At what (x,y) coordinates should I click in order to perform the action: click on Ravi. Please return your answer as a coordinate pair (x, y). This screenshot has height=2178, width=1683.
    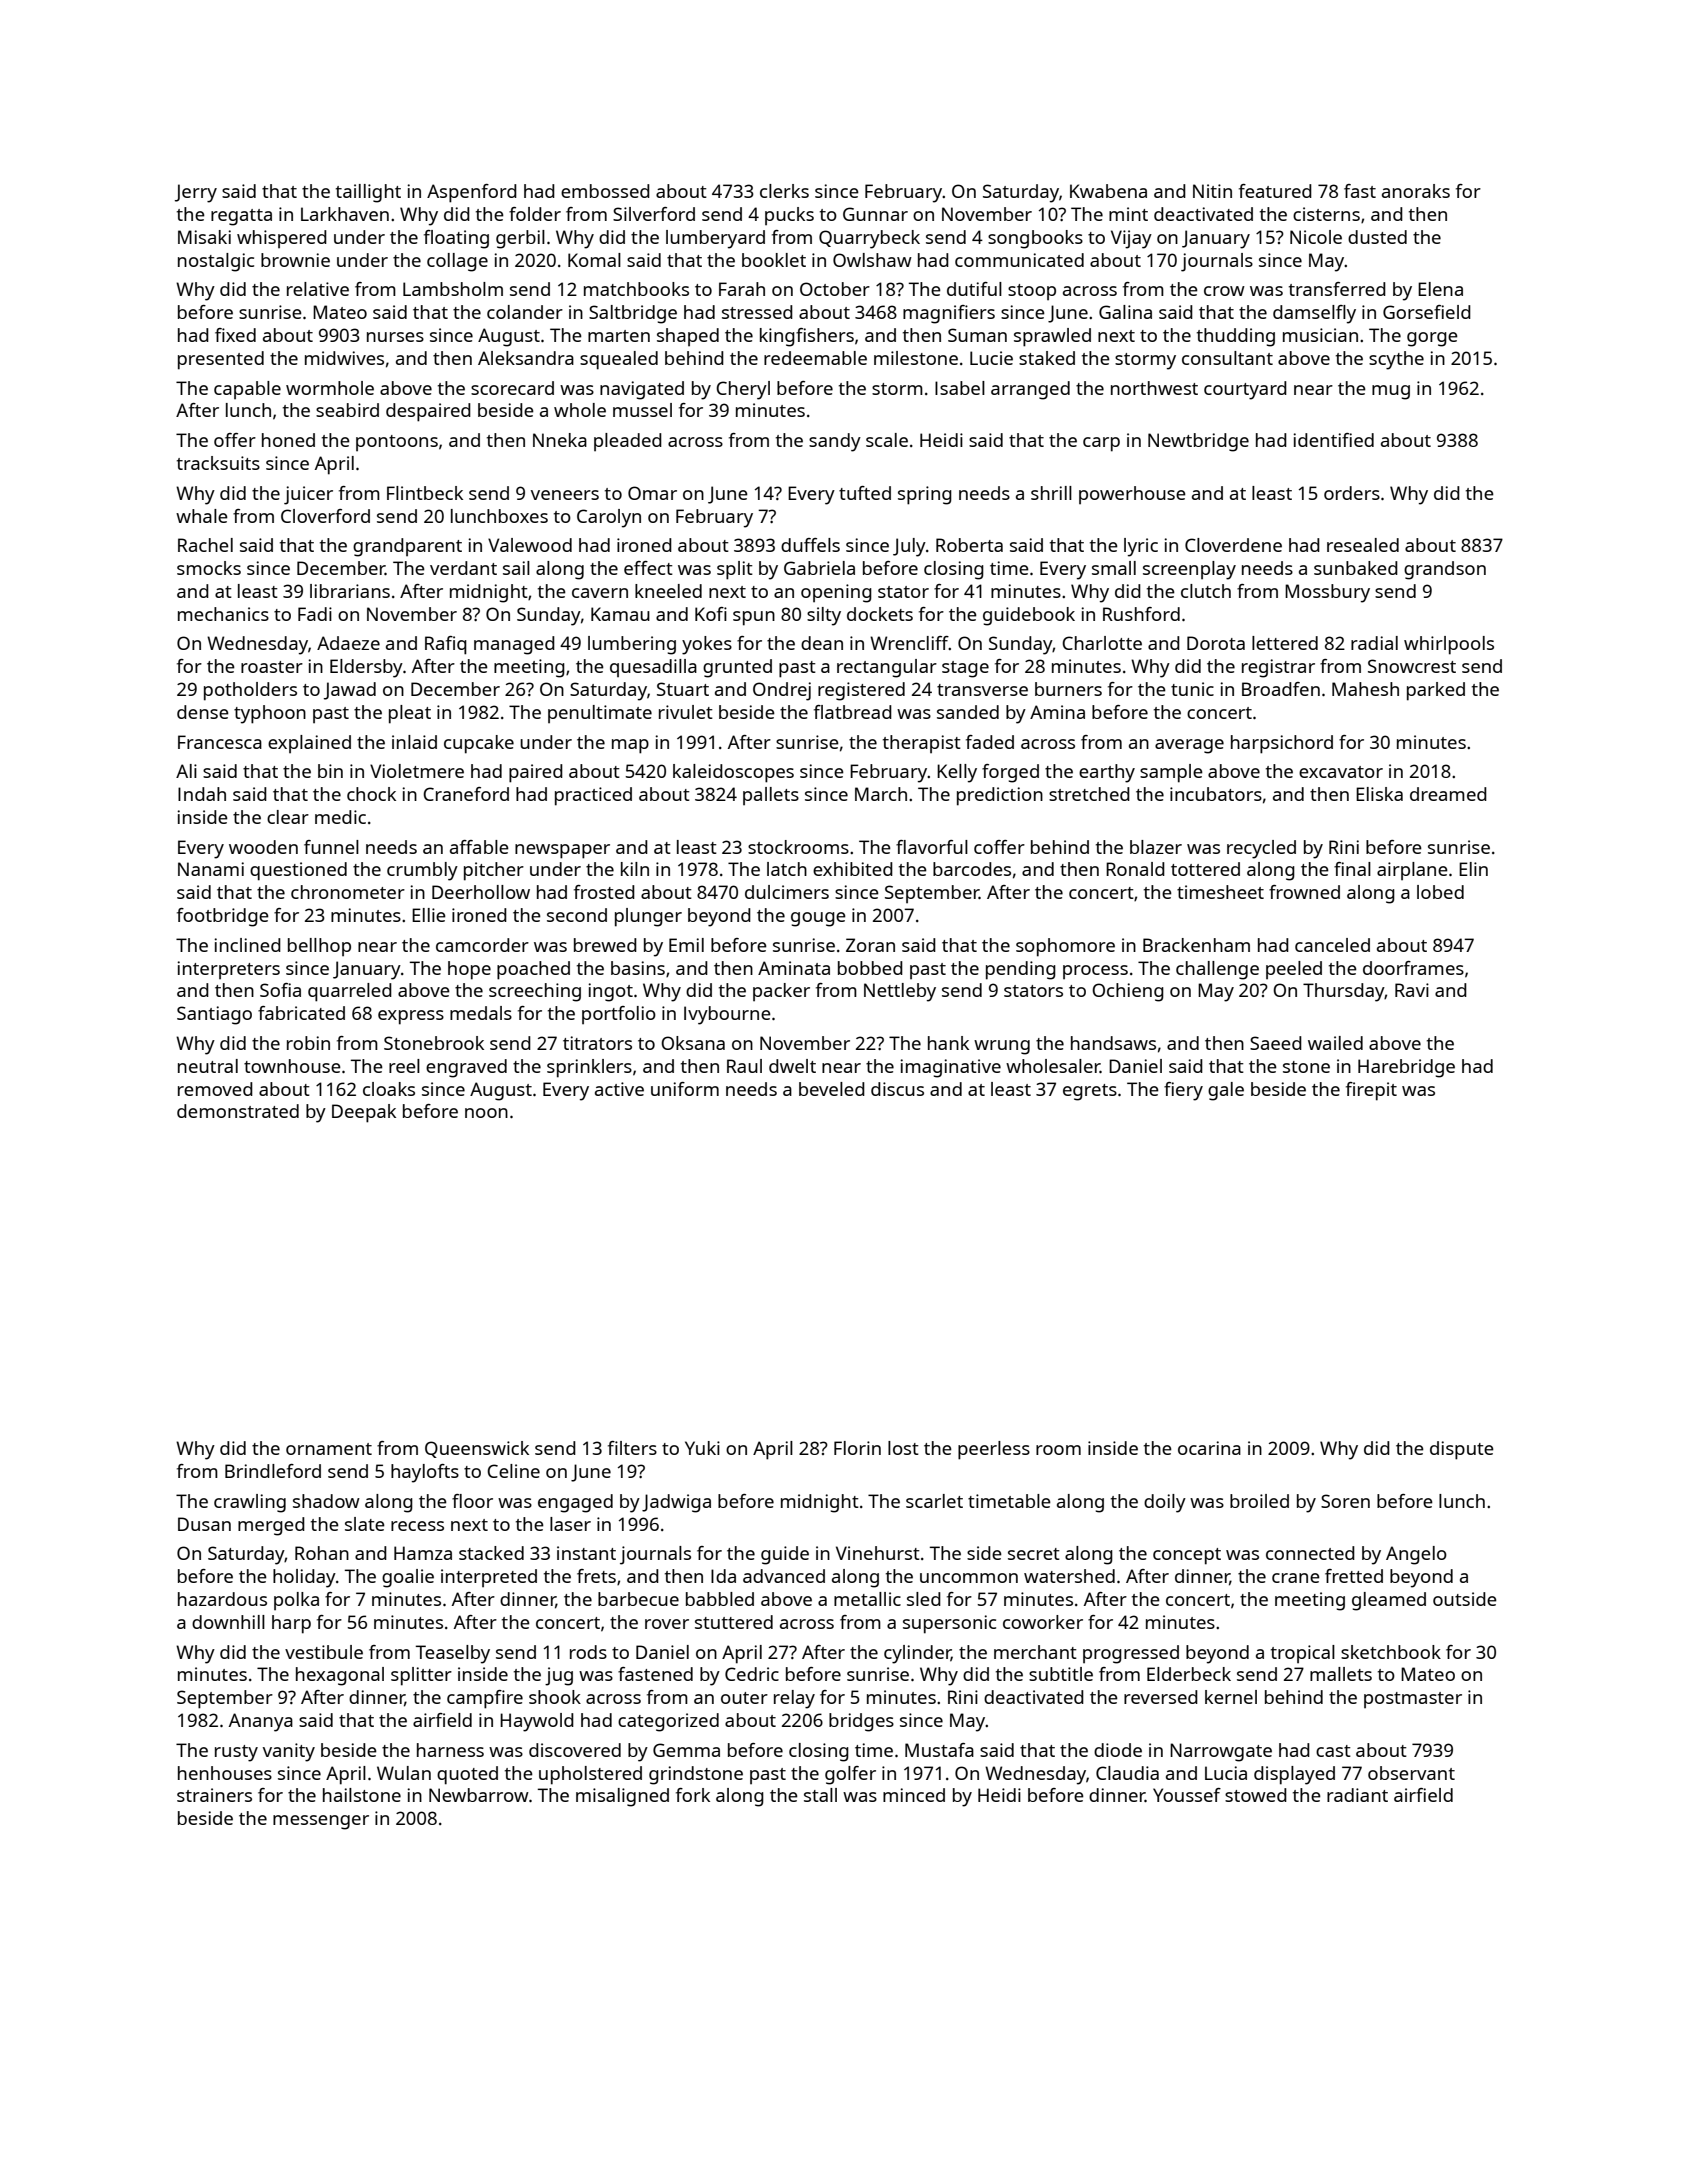
    Looking at the image, I should click on (1412, 990).
